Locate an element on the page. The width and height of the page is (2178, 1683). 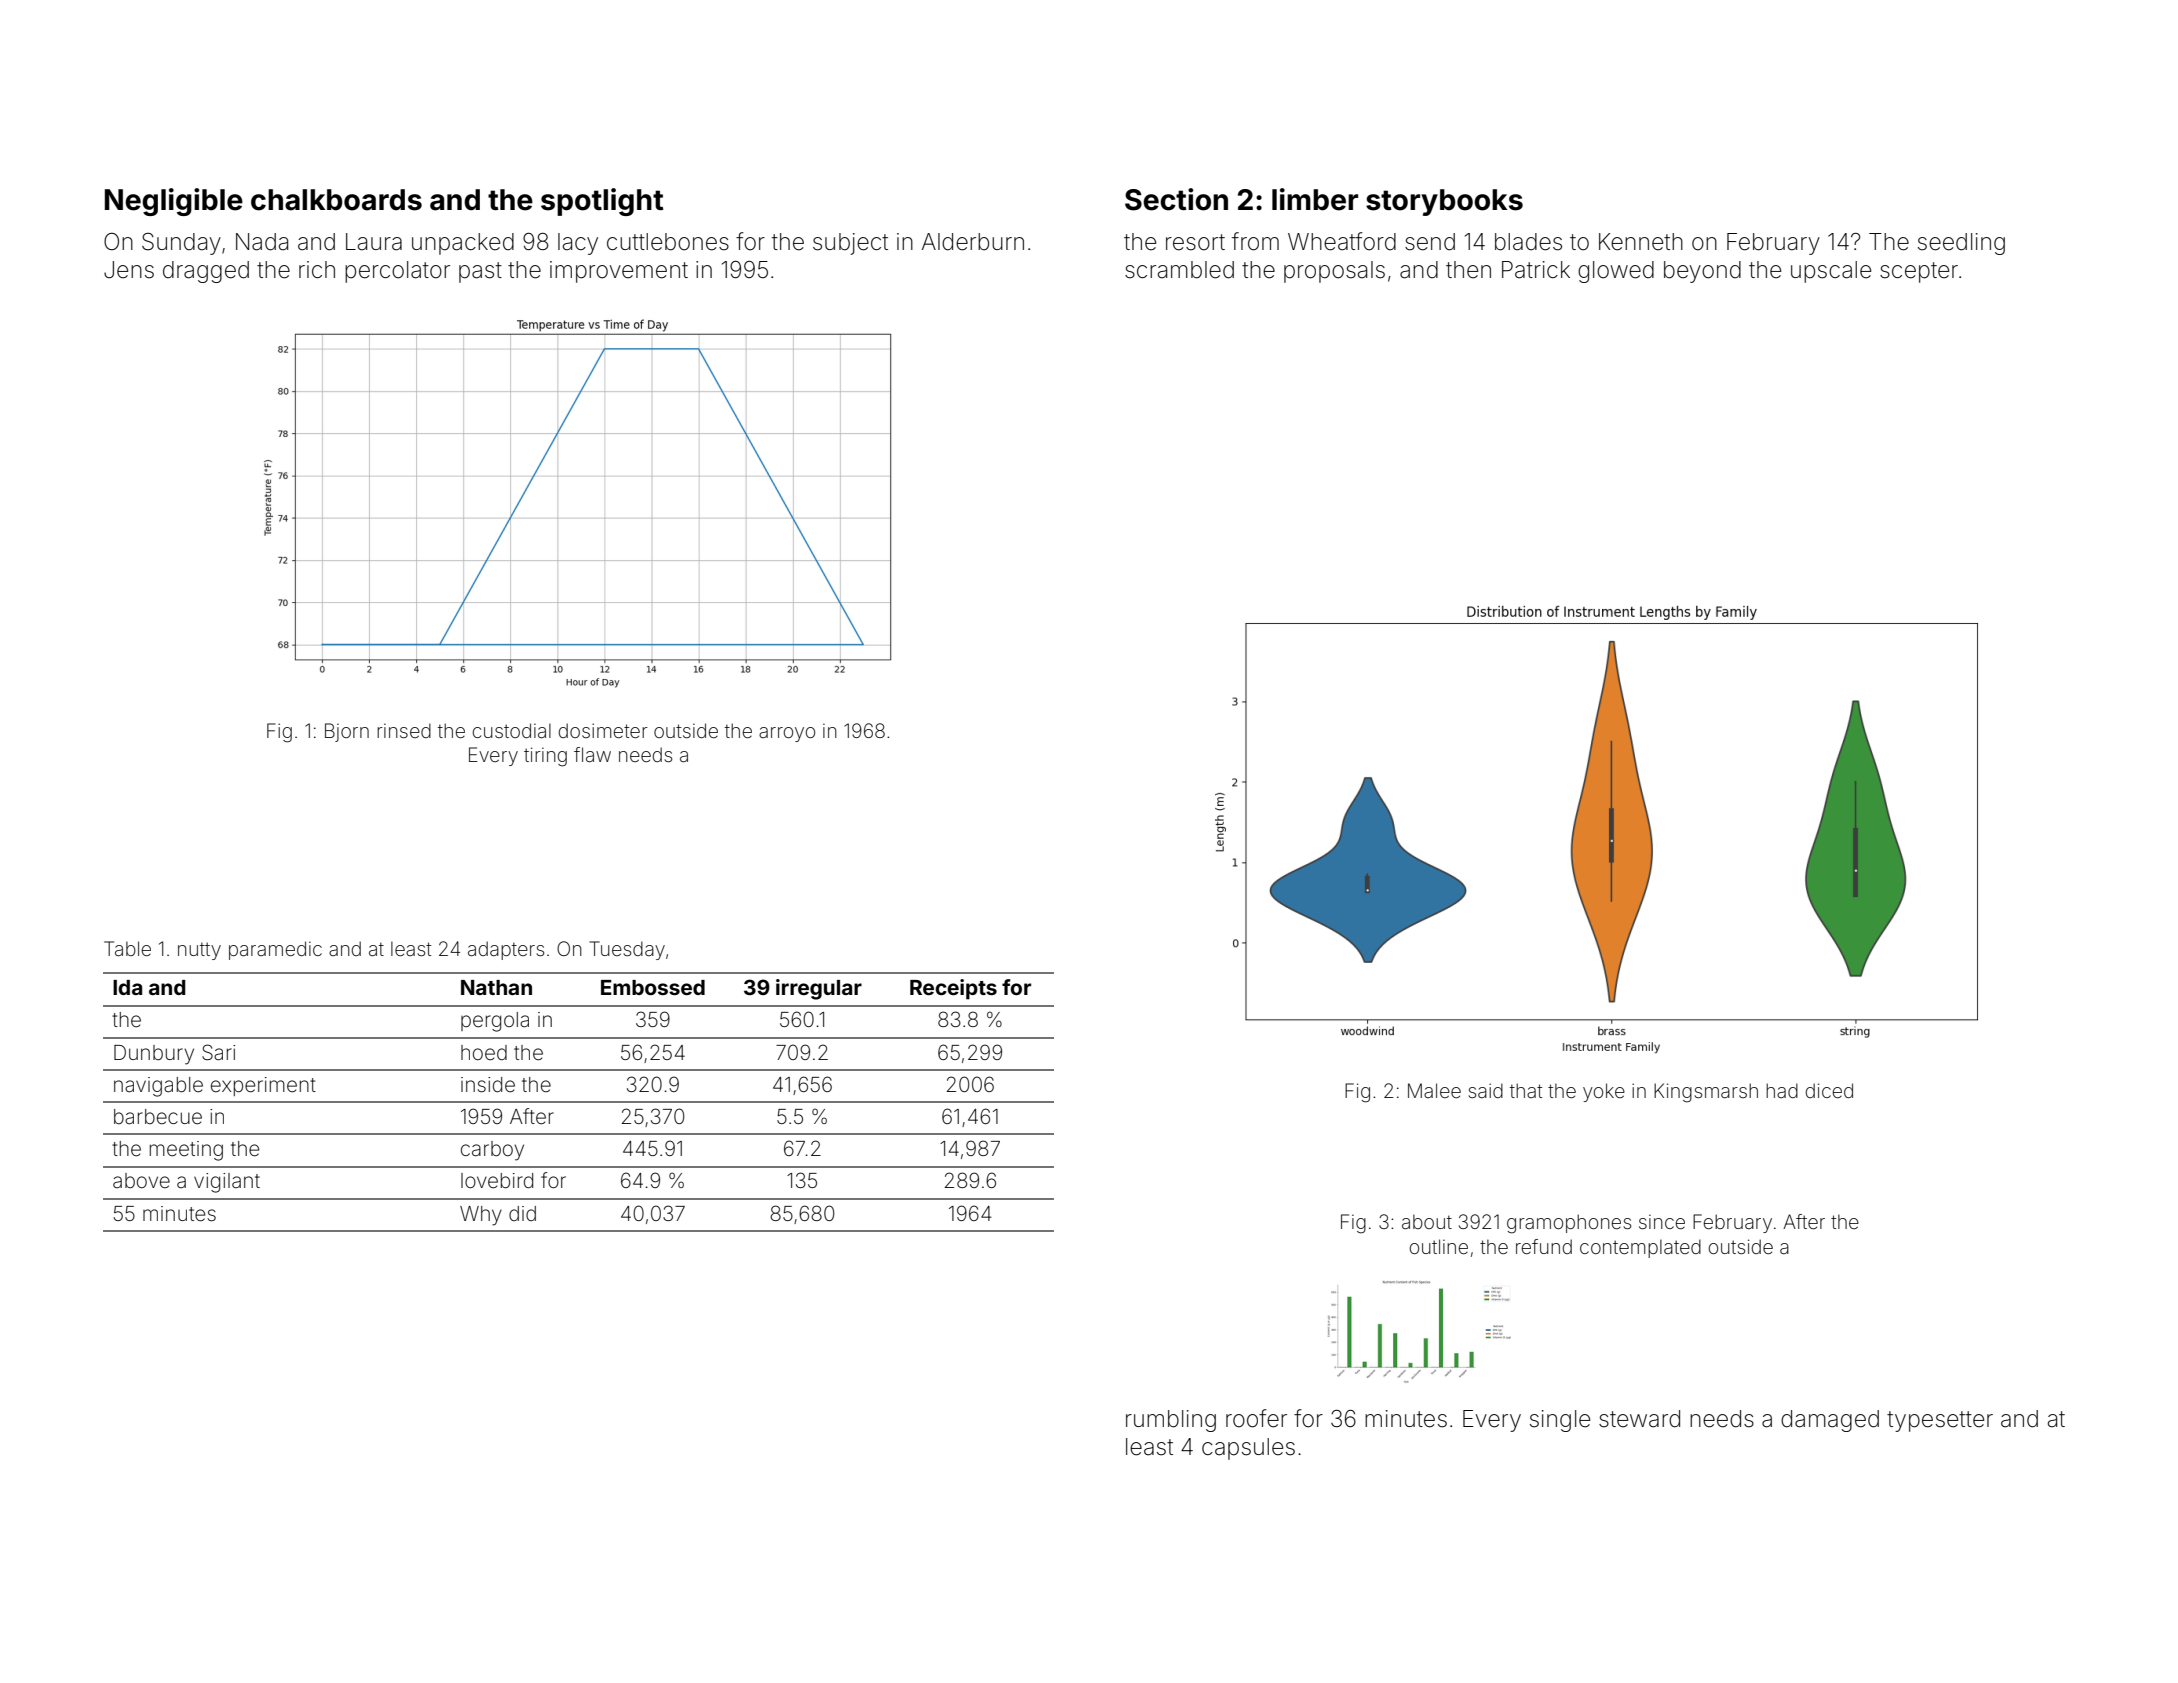
carboy is located at coordinates (492, 1151).
